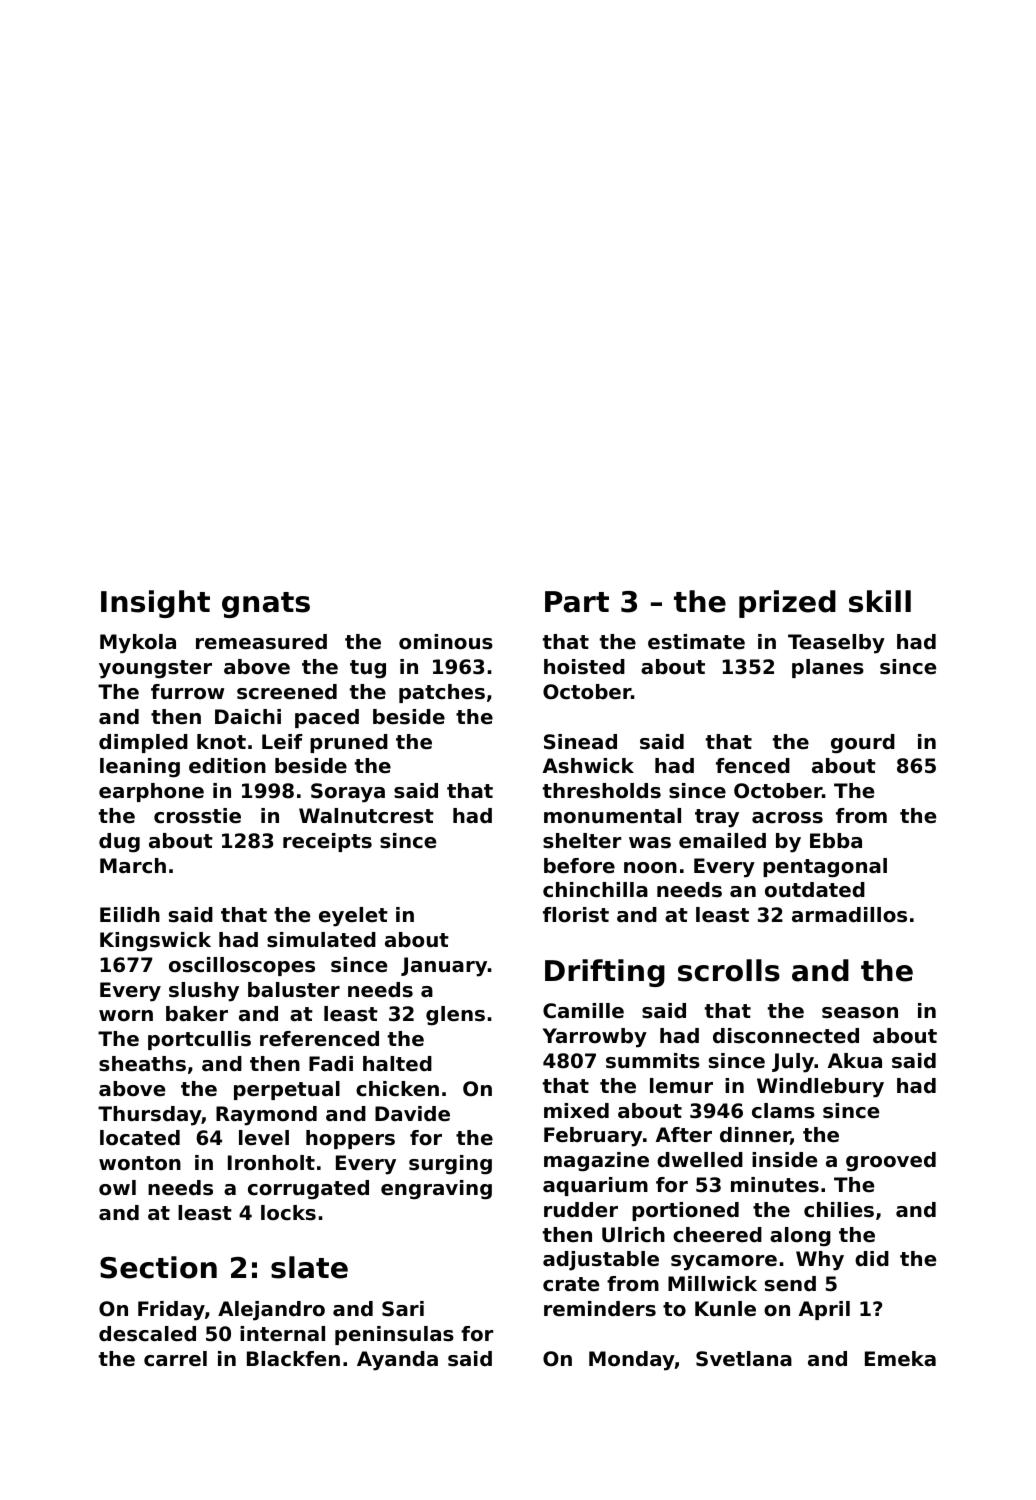 The height and width of the screenshot is (1500, 1036). I want to click on Drifting, so click(605, 973).
